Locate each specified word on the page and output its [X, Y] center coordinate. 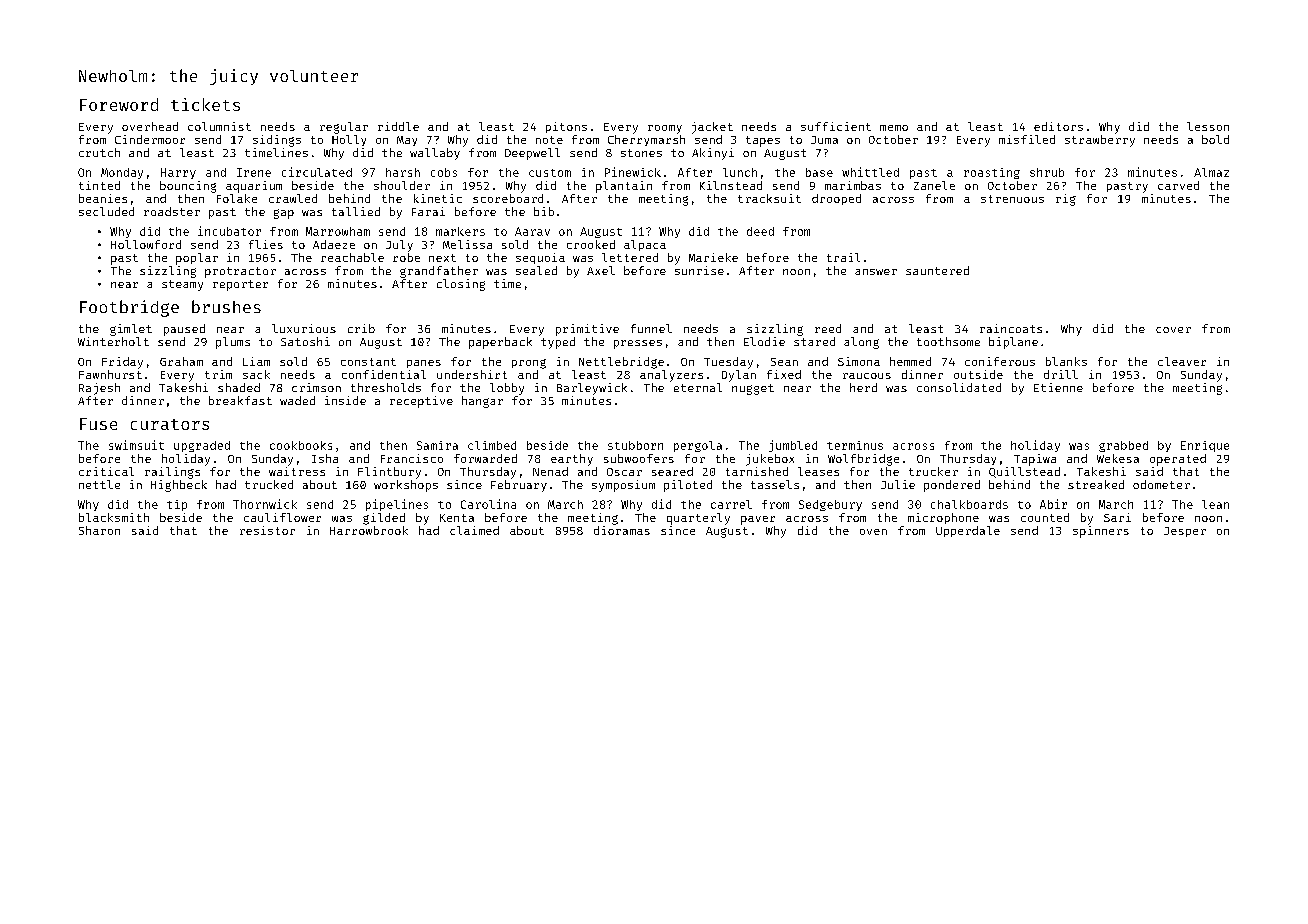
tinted [99, 185]
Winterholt [113, 341]
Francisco [412, 458]
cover [1173, 330]
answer [876, 272]
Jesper [1185, 532]
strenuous [1012, 199]
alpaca [645, 245]
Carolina [488, 504]
